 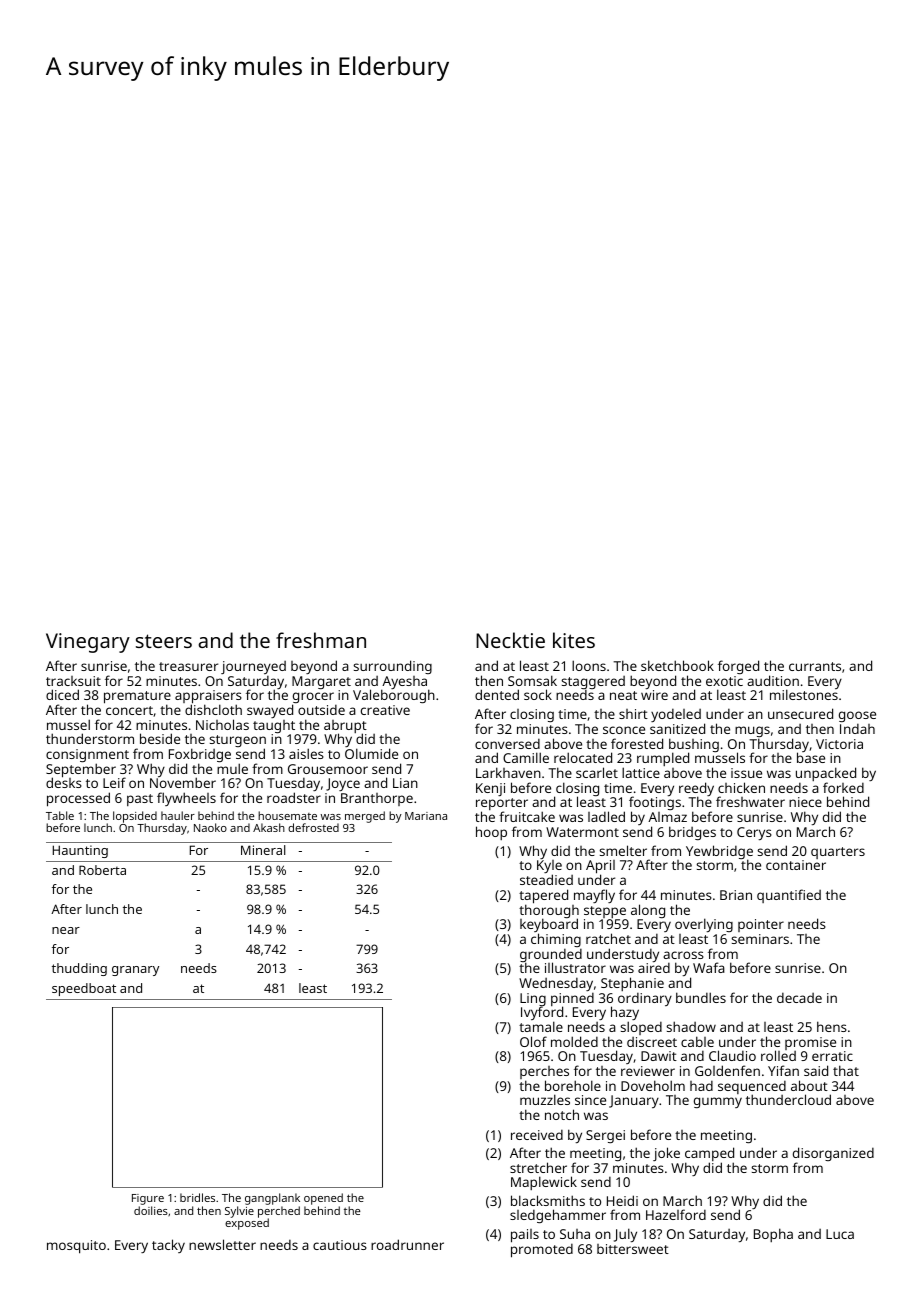 I want to click on Mineral, so click(x=263, y=850).
